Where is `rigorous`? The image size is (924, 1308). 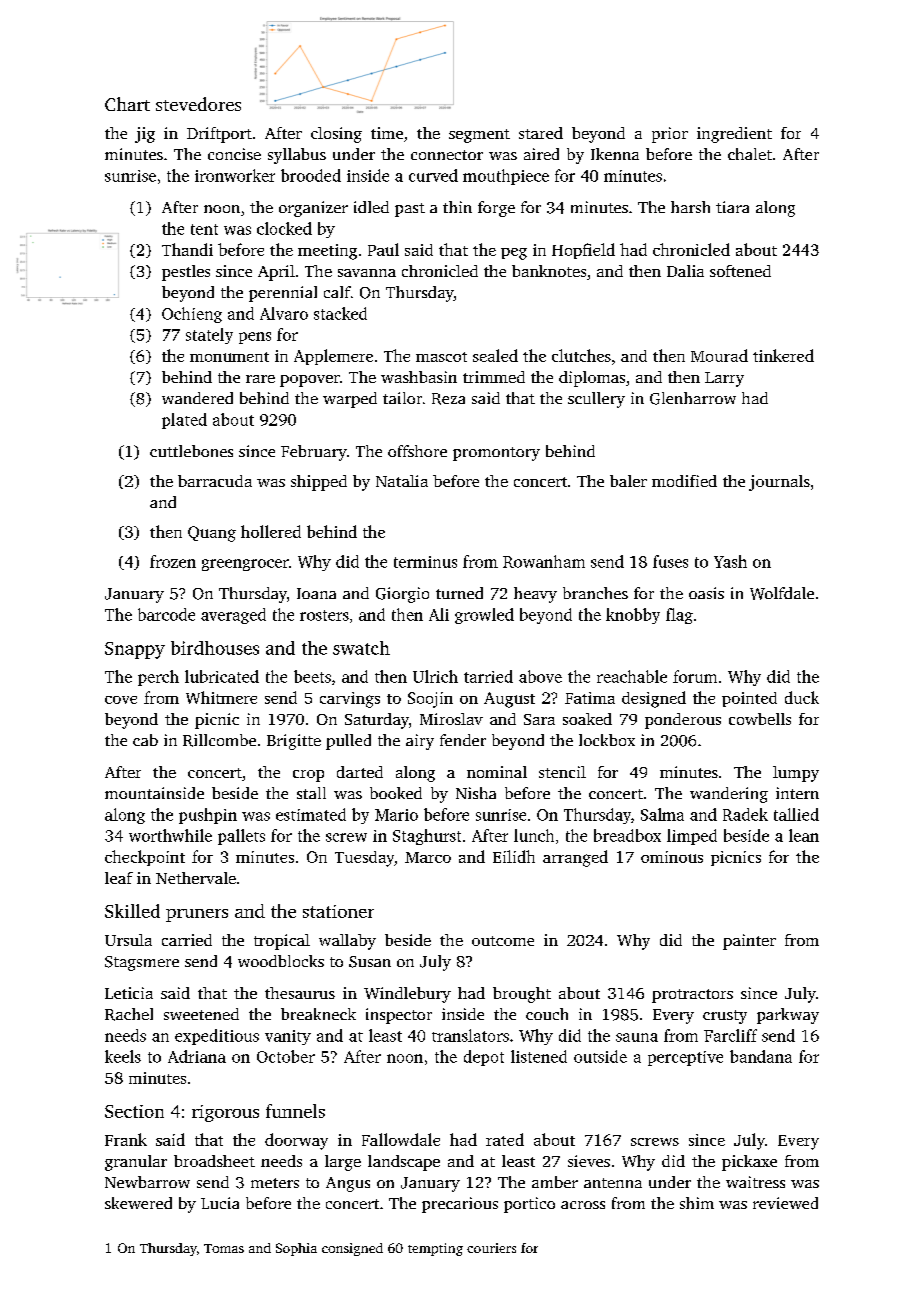 rigorous is located at coordinates (225, 1113).
